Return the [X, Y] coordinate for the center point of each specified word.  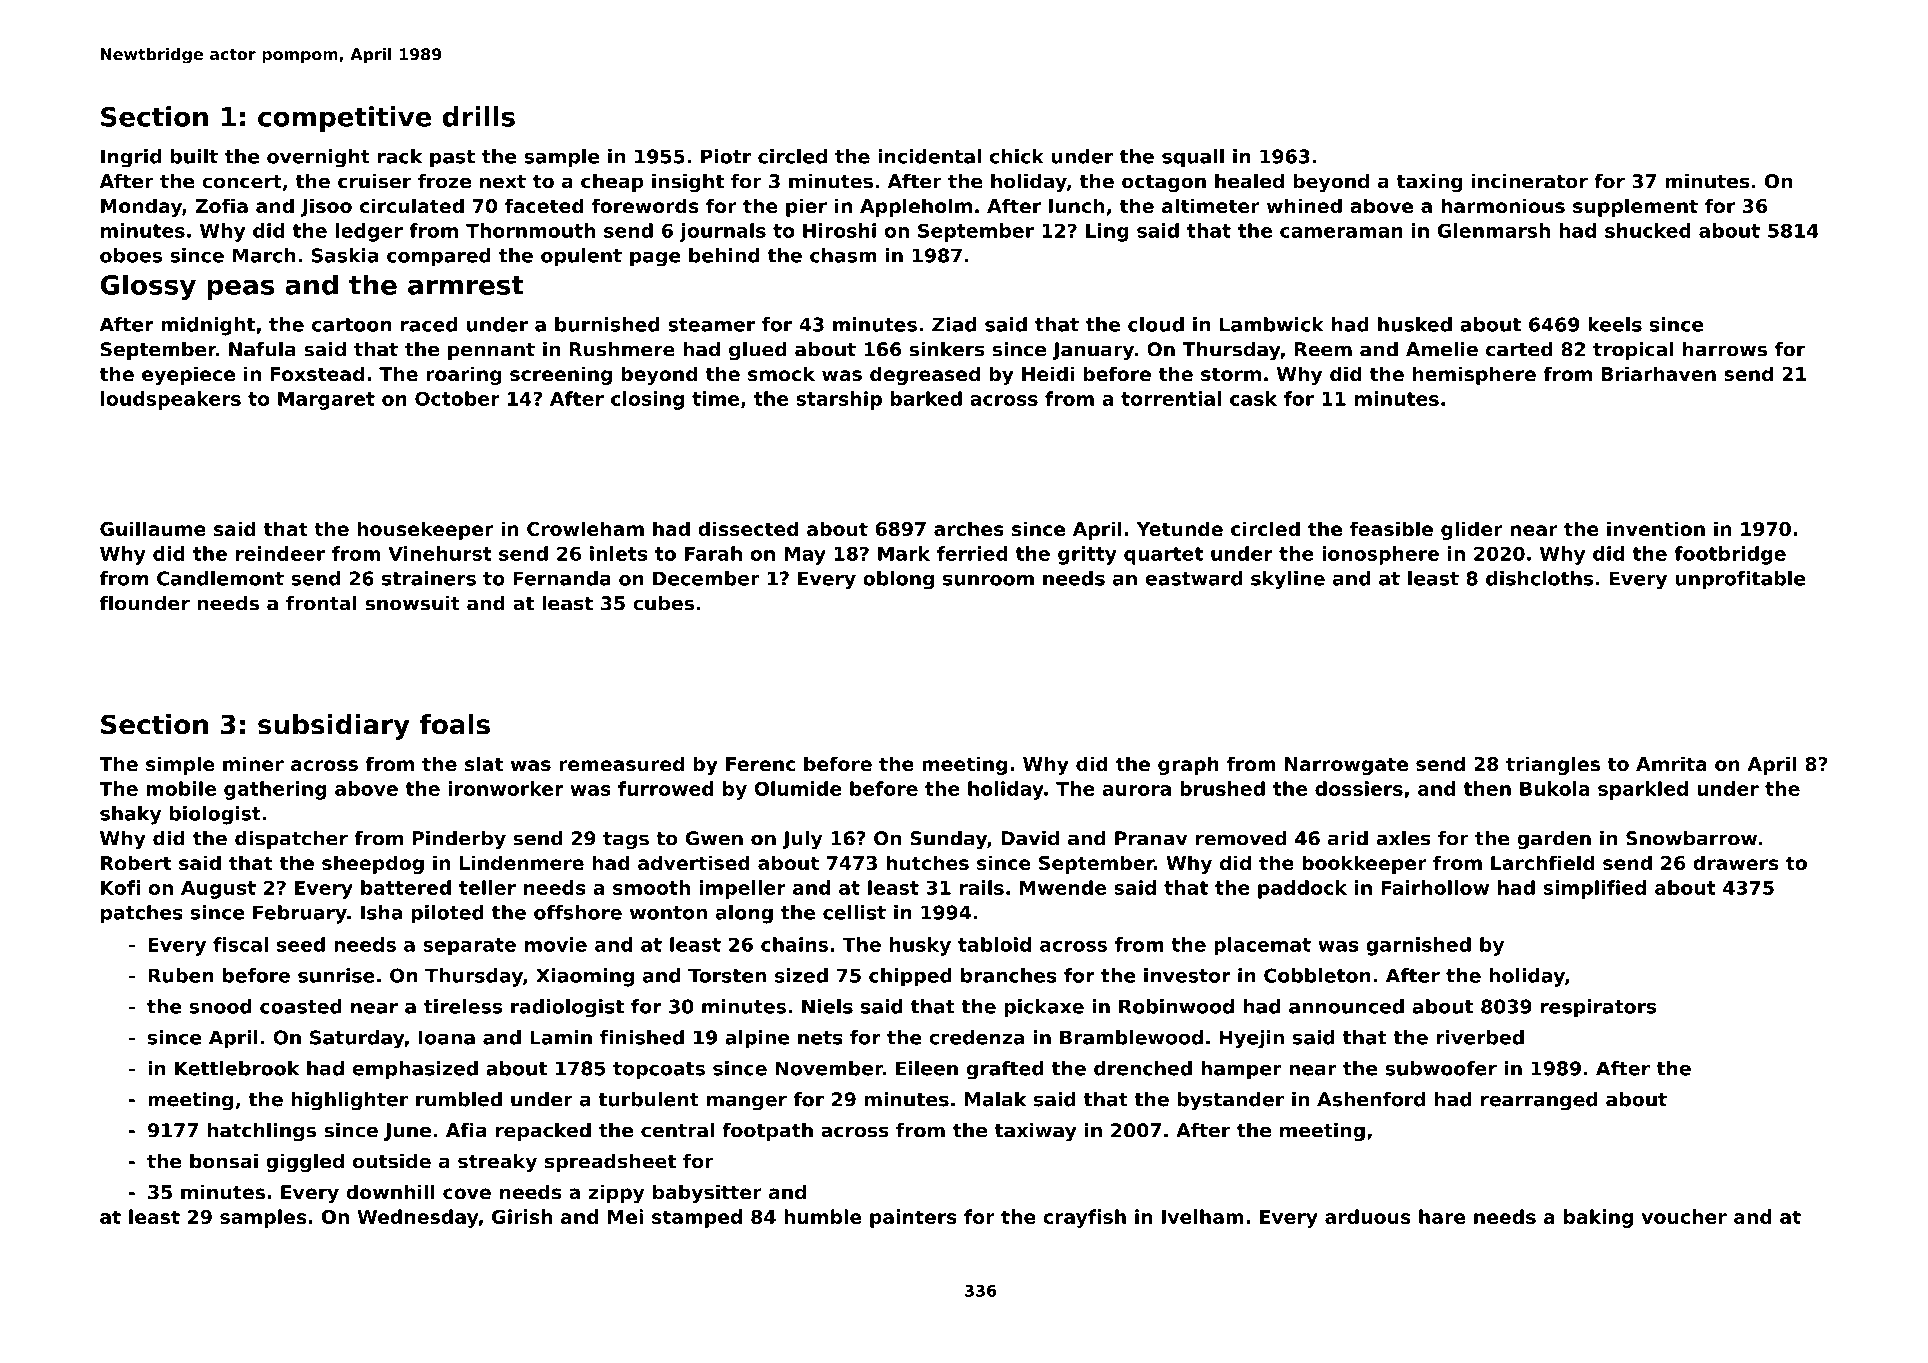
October [457, 398]
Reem [1323, 349]
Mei [625, 1216]
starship [839, 400]
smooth [651, 887]
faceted [544, 205]
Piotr [726, 156]
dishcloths [1540, 578]
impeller [742, 889]
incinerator [1530, 181]
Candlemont [220, 578]
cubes [663, 603]
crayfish [1084, 1218]
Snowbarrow [1691, 838]
